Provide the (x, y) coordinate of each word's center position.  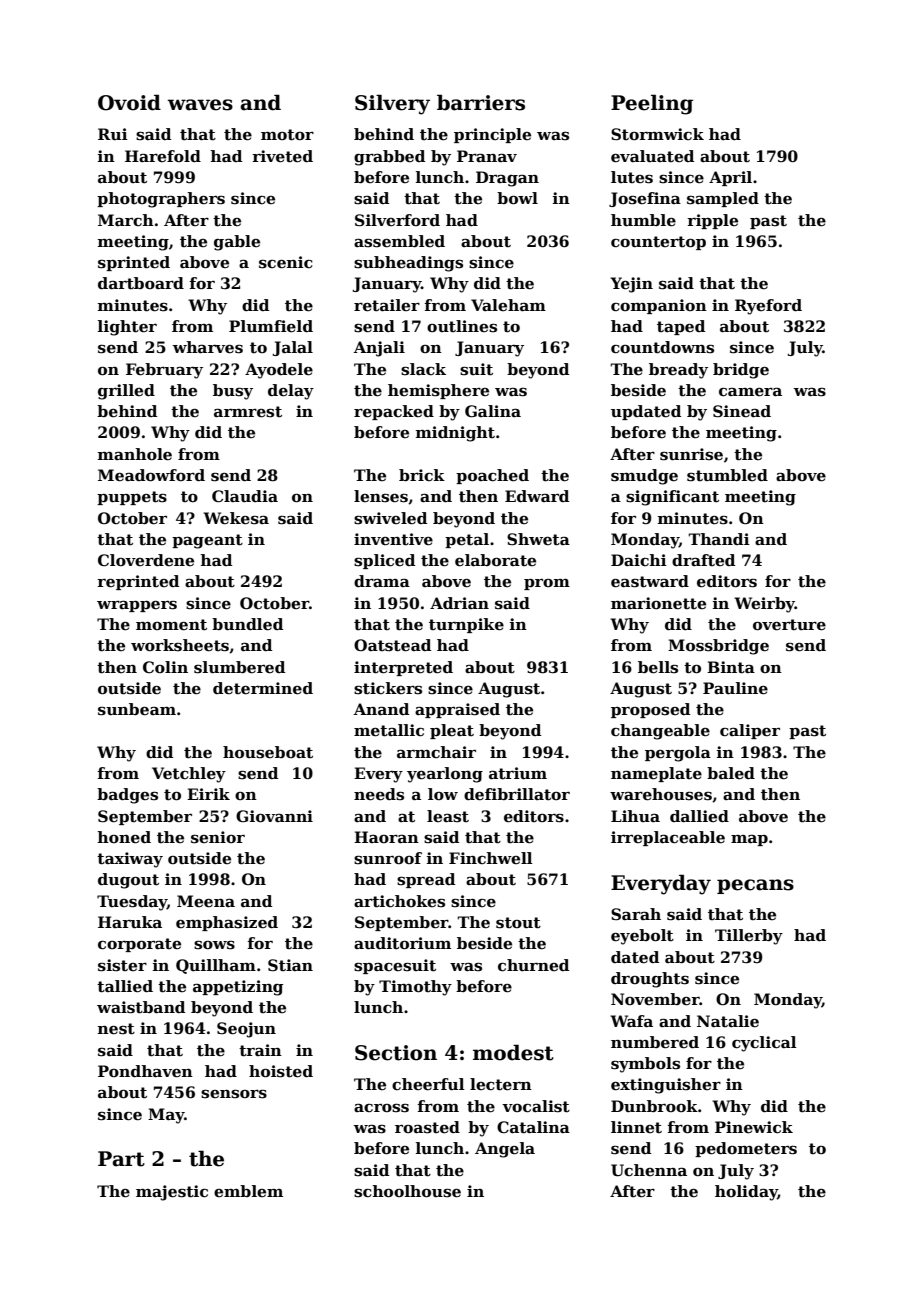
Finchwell (491, 858)
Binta (731, 667)
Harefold (163, 156)
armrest (248, 412)
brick (422, 475)
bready (678, 371)
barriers (481, 102)
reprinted (138, 582)
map (749, 840)
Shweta (538, 539)
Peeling (652, 104)
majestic (172, 1193)
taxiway (130, 860)
